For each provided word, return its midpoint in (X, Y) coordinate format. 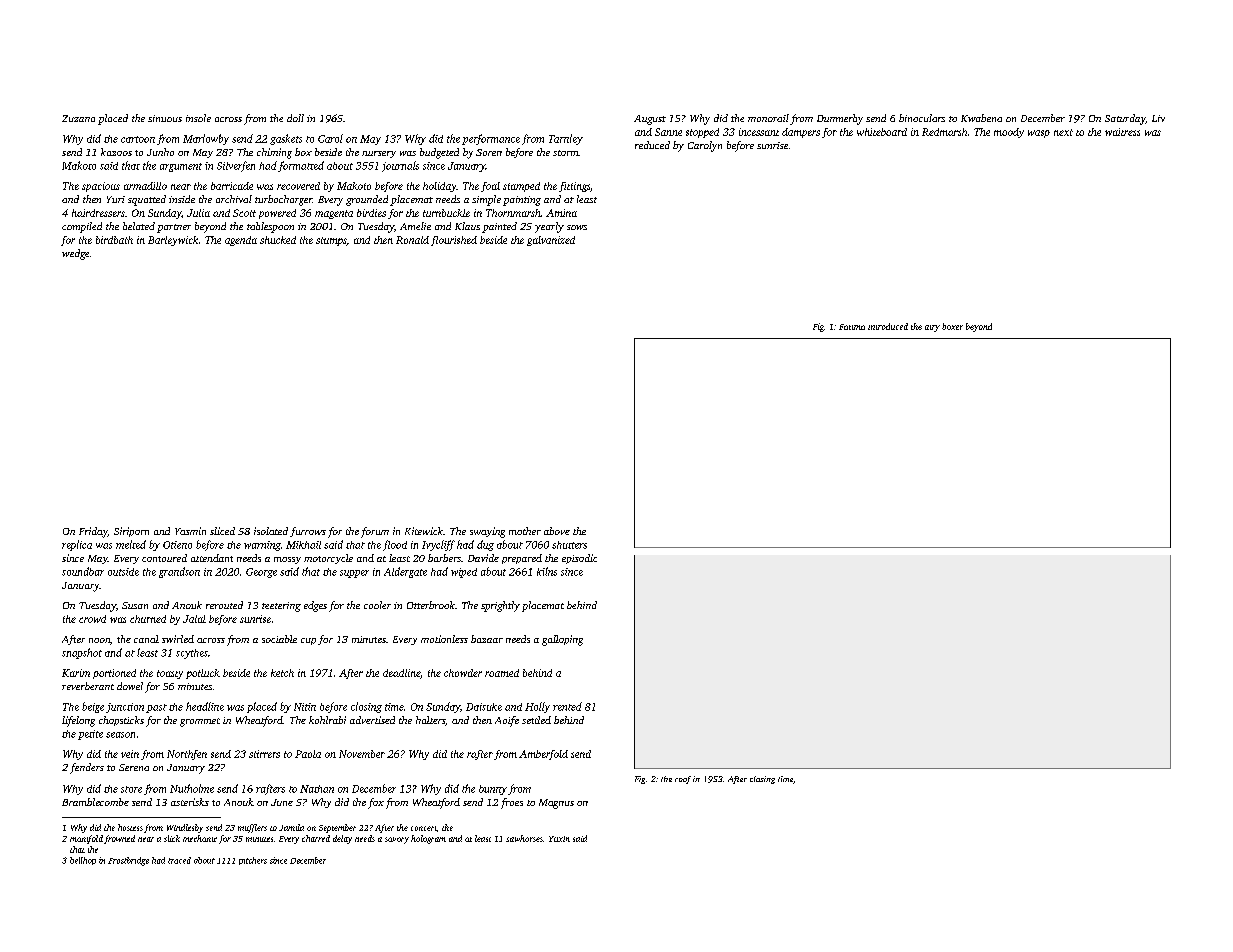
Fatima (852, 327)
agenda (241, 241)
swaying (487, 532)
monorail (768, 118)
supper (354, 574)
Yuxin (559, 839)
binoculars (922, 118)
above (557, 531)
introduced (888, 326)
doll (295, 118)
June (282, 802)
